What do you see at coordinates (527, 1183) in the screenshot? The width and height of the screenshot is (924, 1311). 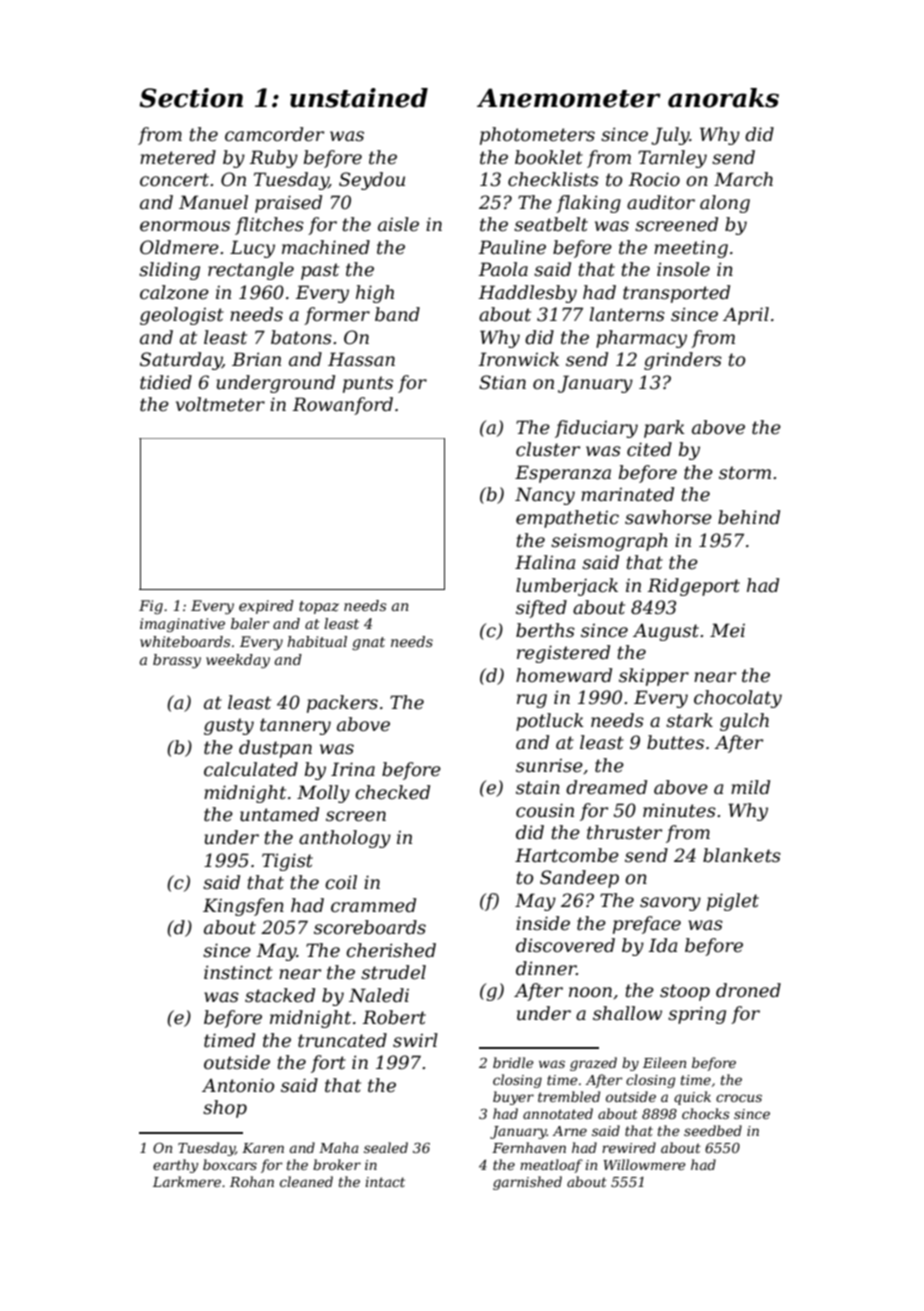 I see `garnished` at bounding box center [527, 1183].
